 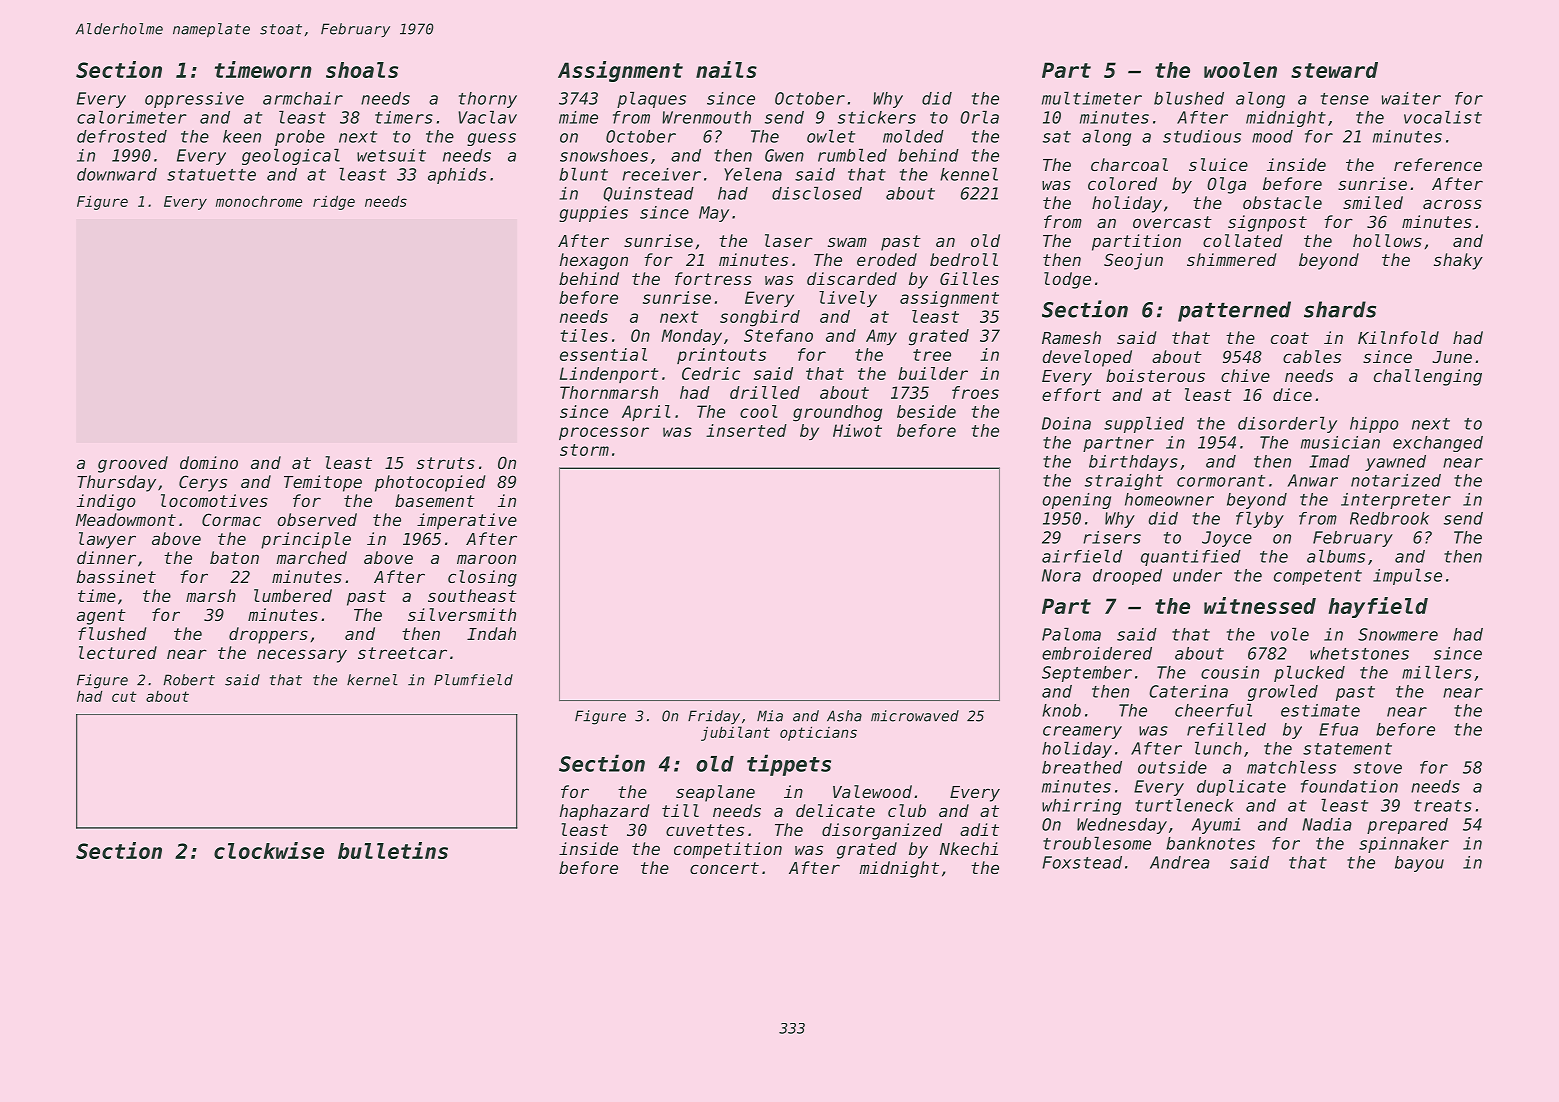 What do you see at coordinates (269, 850) in the screenshot?
I see `clockwise` at bounding box center [269, 850].
